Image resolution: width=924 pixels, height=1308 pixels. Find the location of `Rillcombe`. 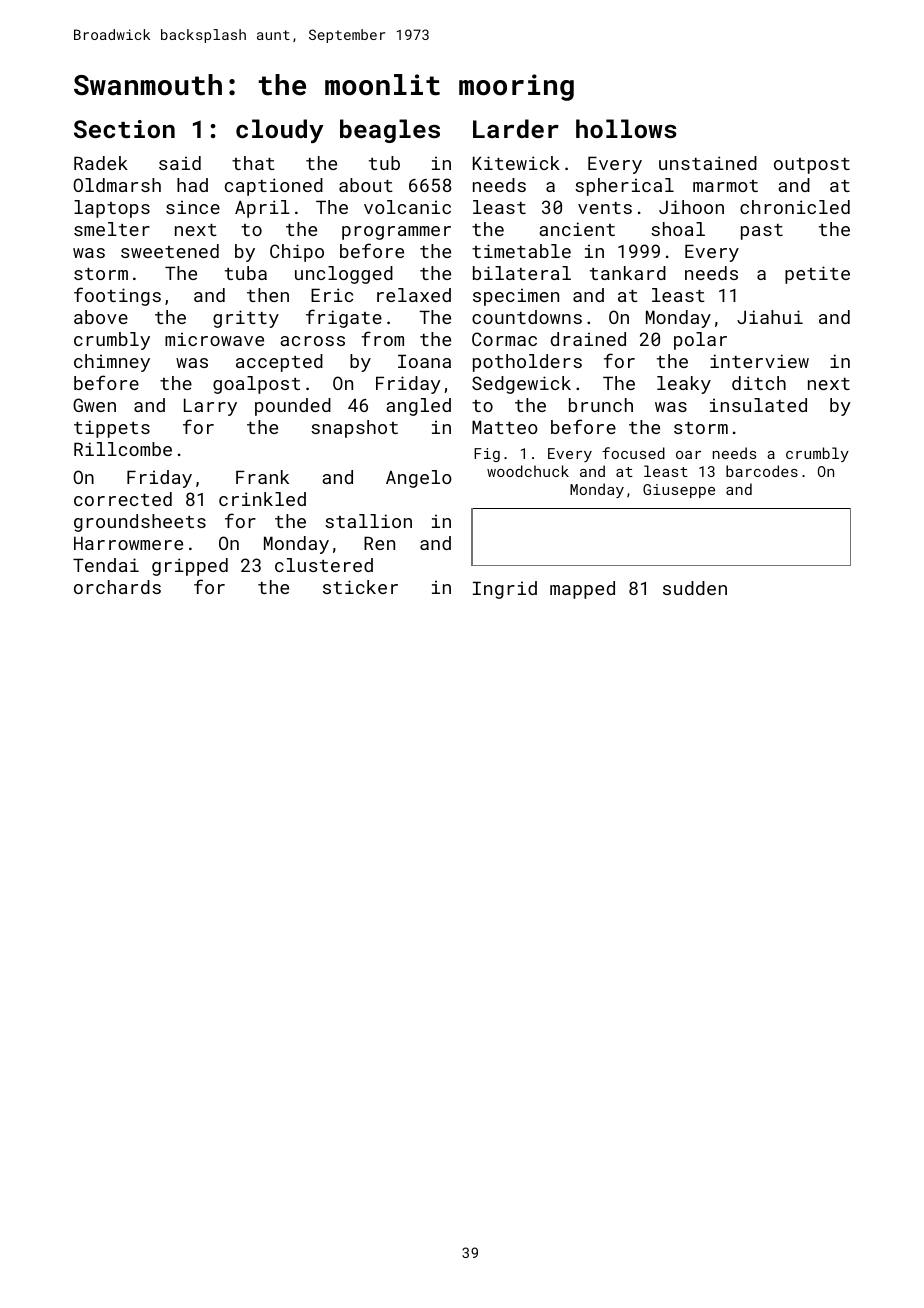

Rillcombe is located at coordinates (123, 449).
